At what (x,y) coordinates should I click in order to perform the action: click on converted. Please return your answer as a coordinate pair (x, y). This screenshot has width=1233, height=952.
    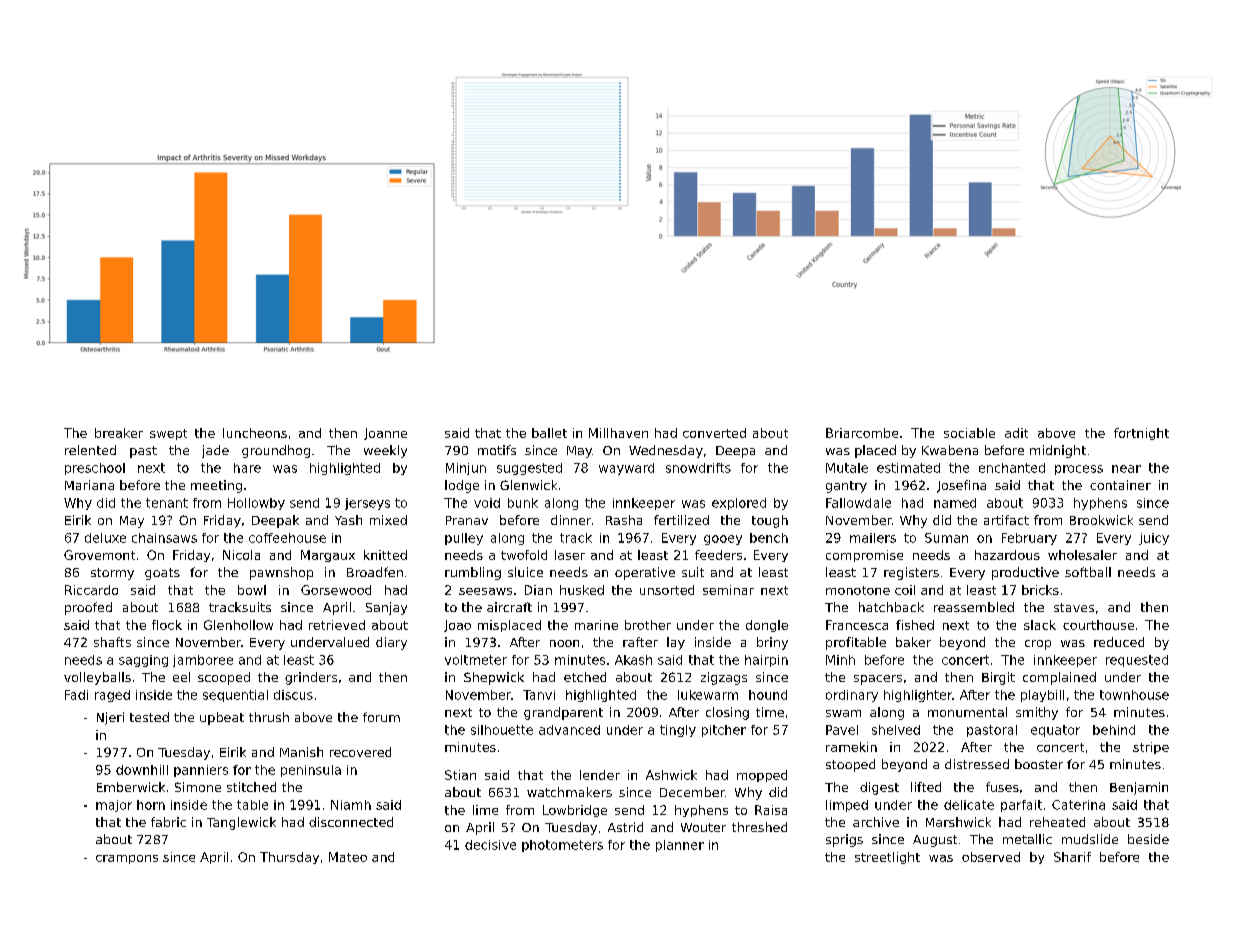
    Looking at the image, I should click on (714, 433).
